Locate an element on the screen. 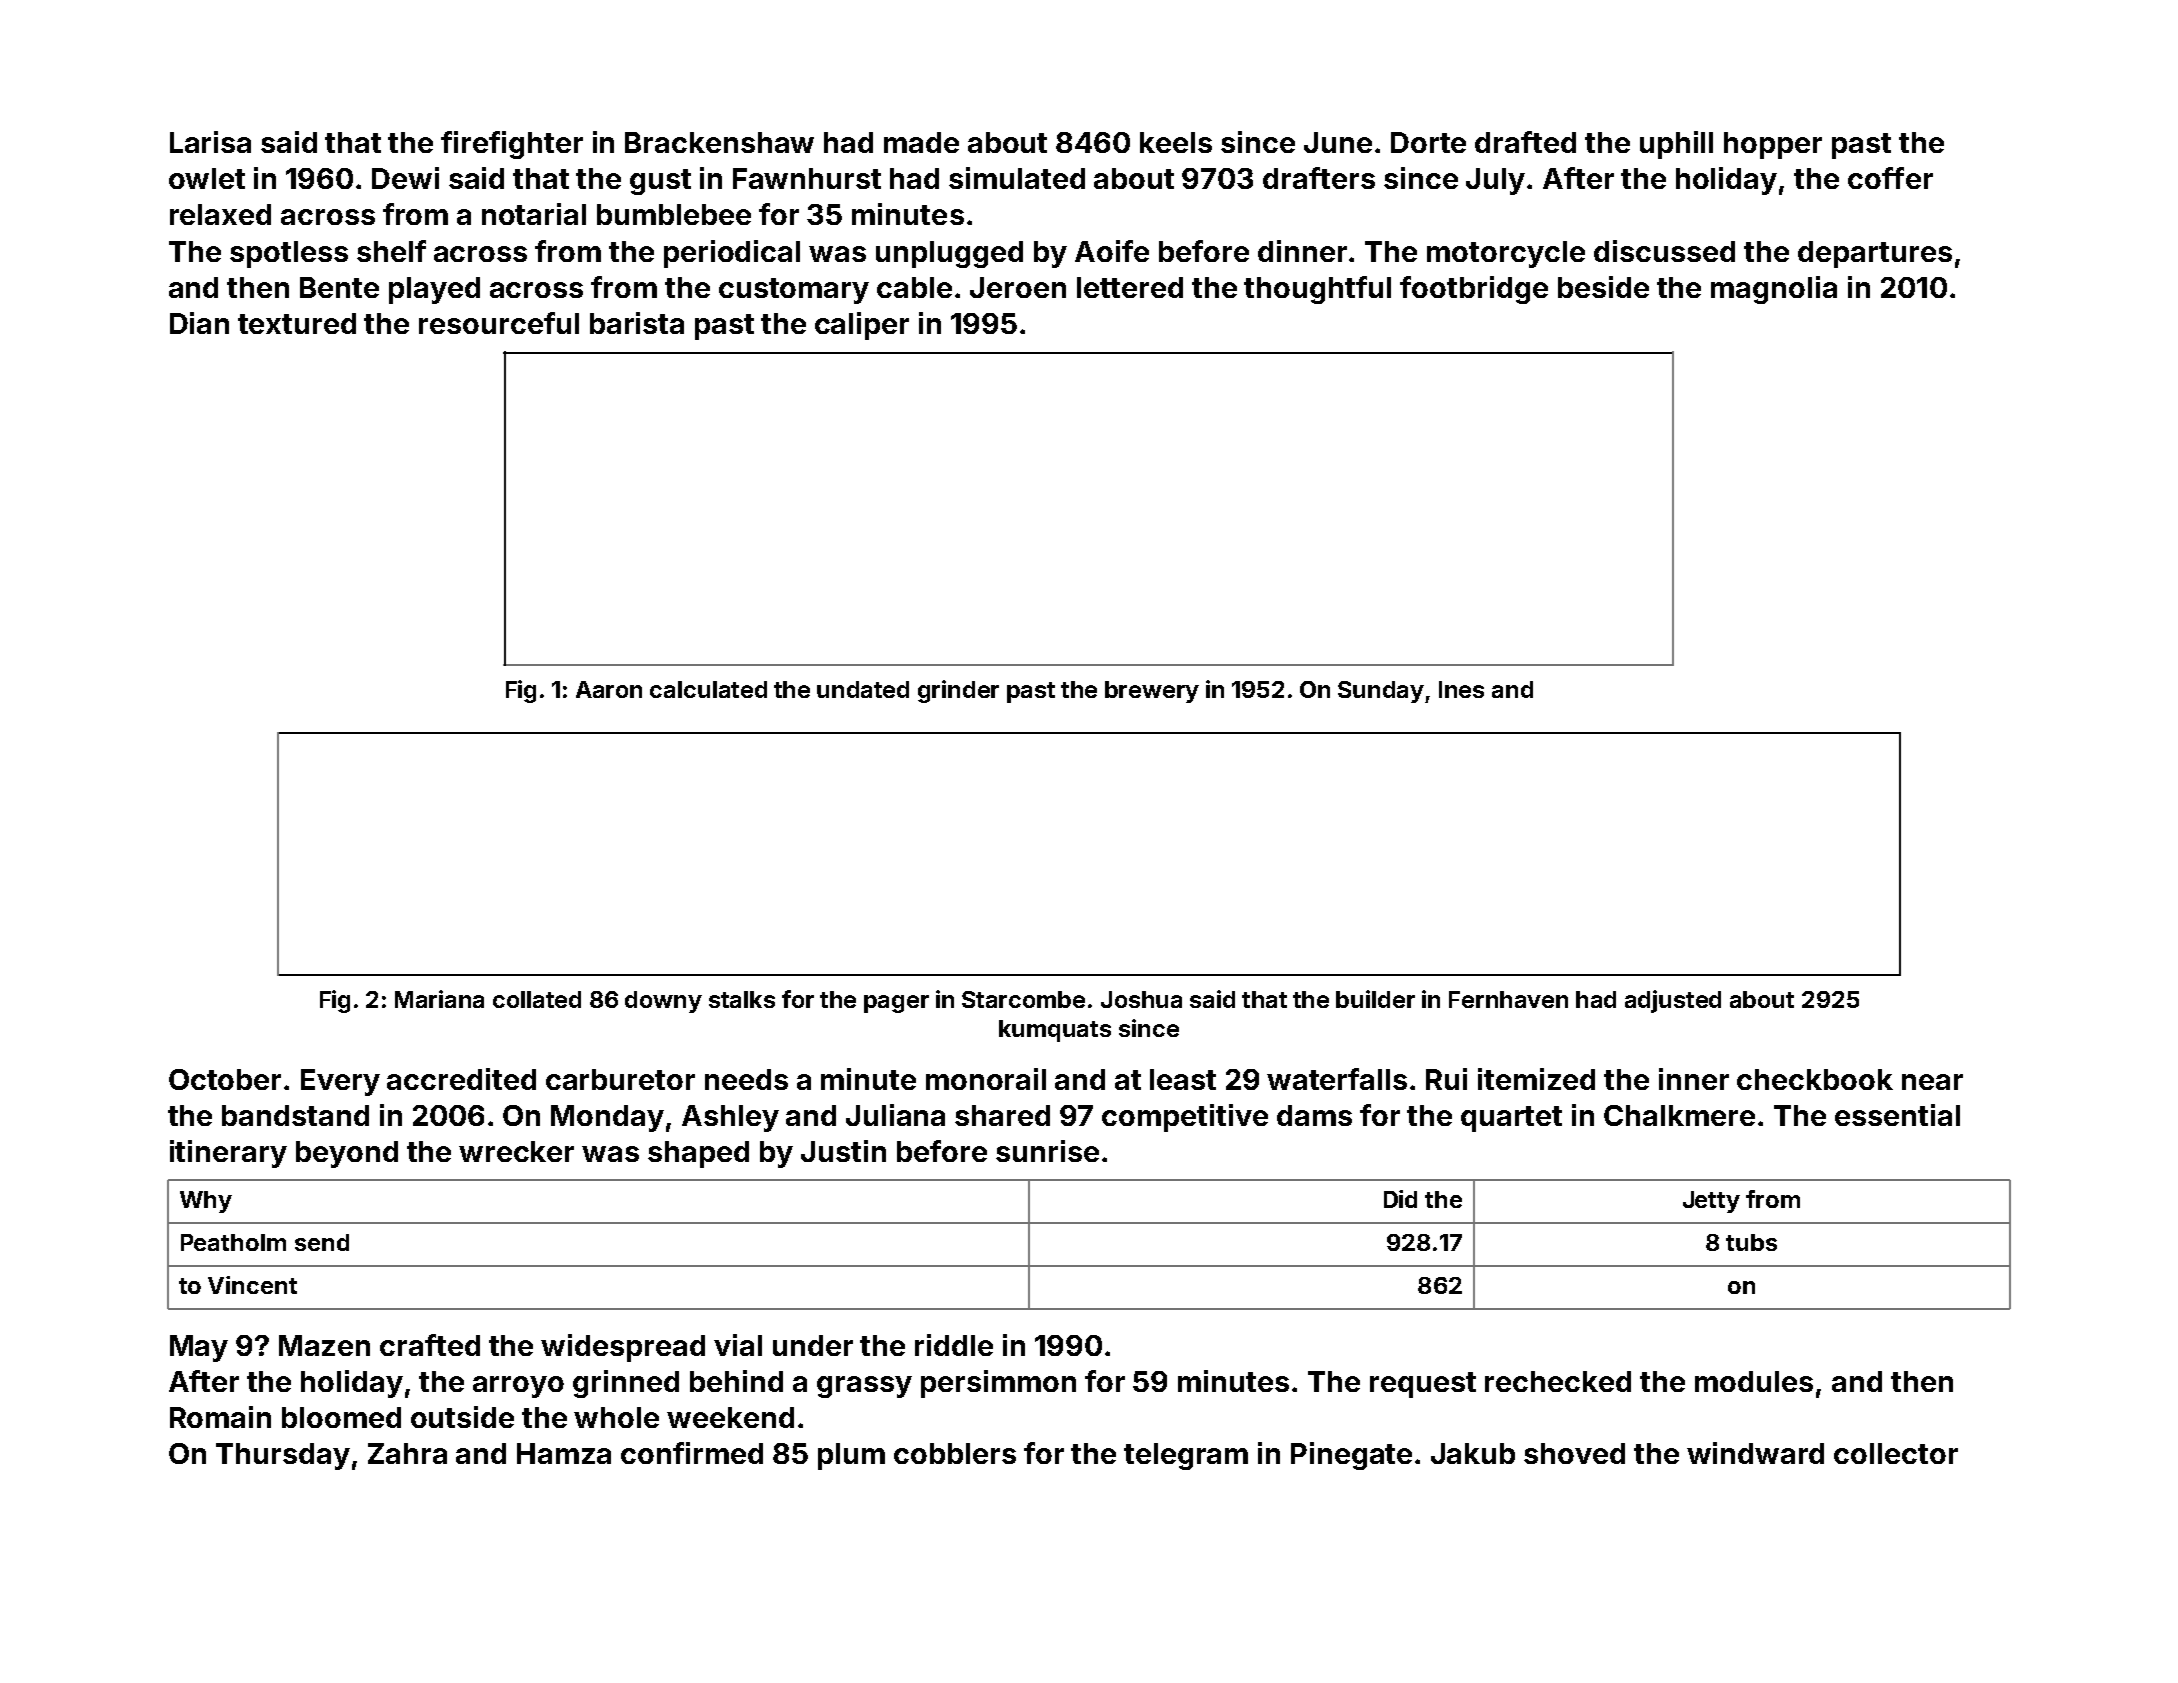  barista is located at coordinates (637, 323).
